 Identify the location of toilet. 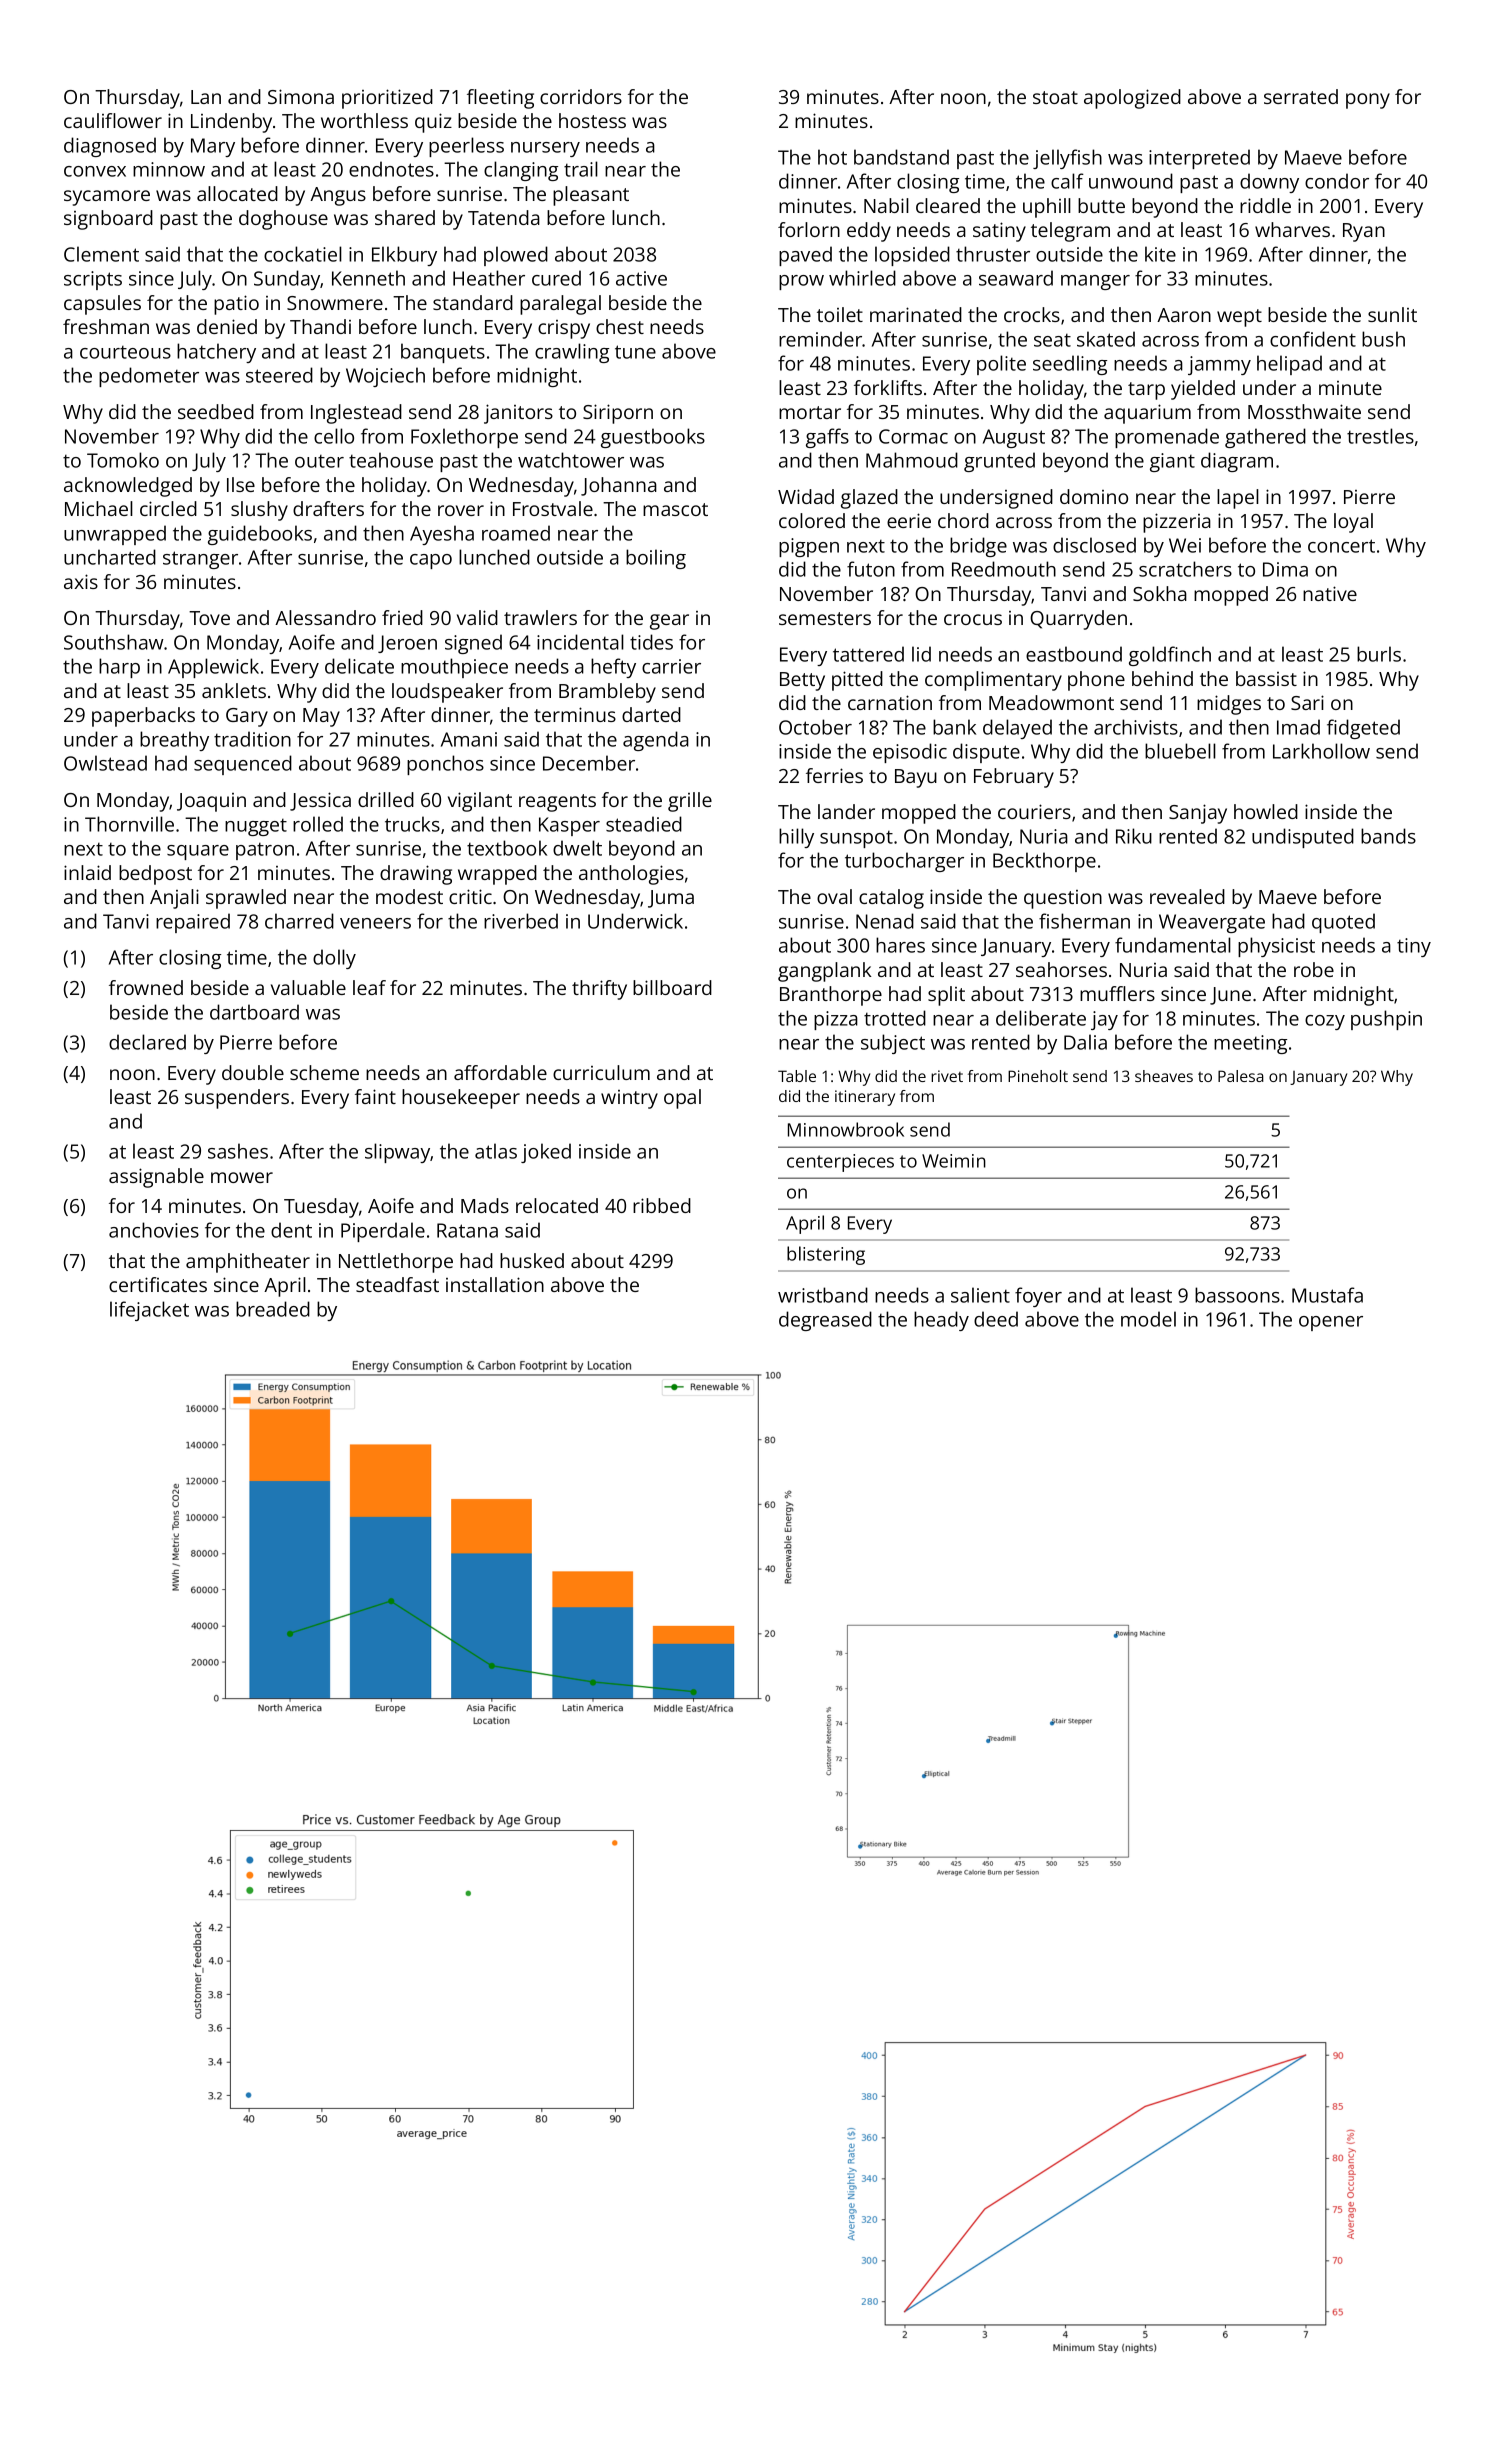
(840, 314).
